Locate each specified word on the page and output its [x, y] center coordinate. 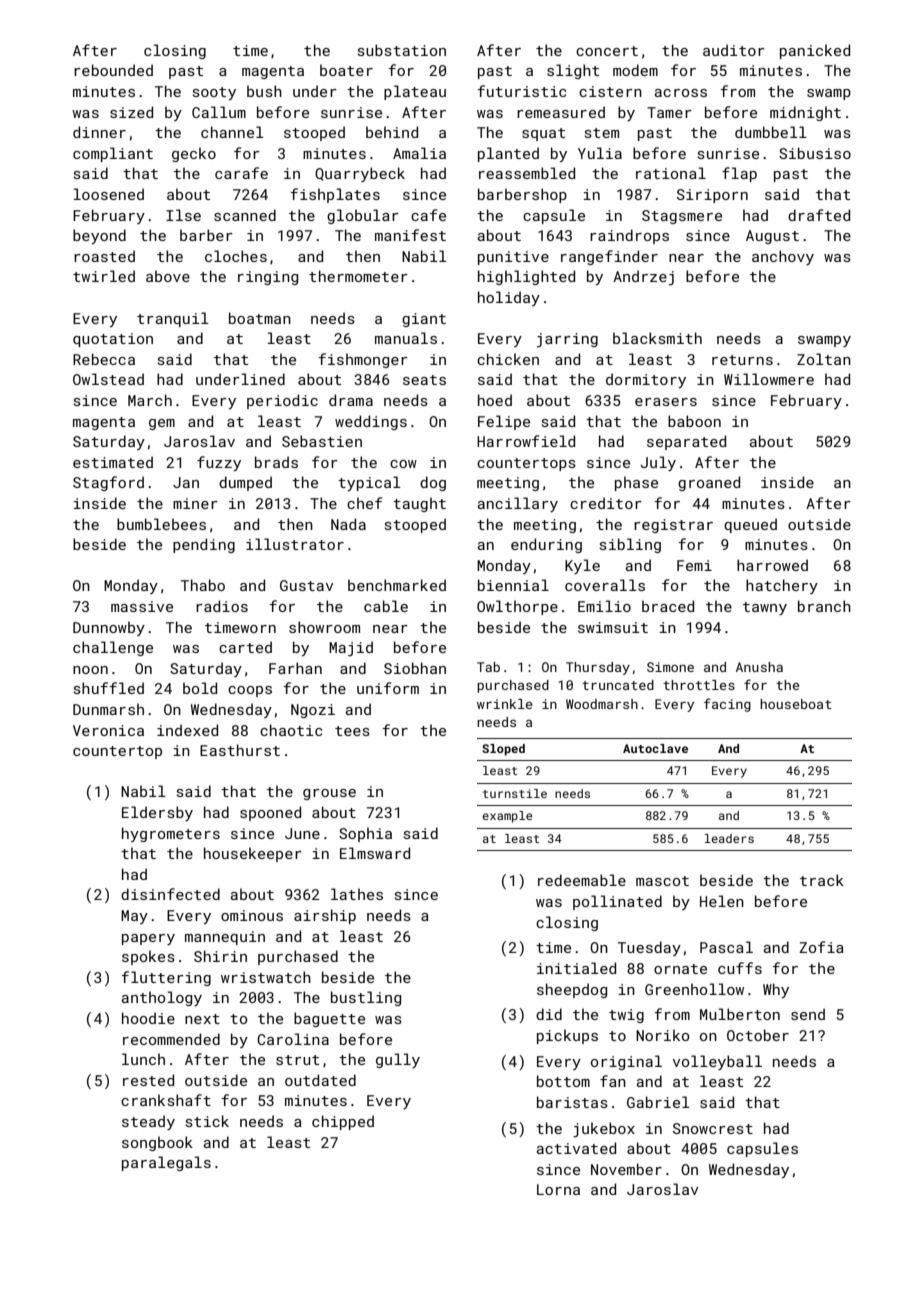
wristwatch [266, 977]
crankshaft [166, 1100]
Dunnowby [109, 628]
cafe [428, 215]
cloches [236, 256]
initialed [576, 968]
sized [131, 112]
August [772, 237]
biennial [513, 585]
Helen [722, 901]
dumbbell [771, 132]
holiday [509, 298]
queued [750, 525]
